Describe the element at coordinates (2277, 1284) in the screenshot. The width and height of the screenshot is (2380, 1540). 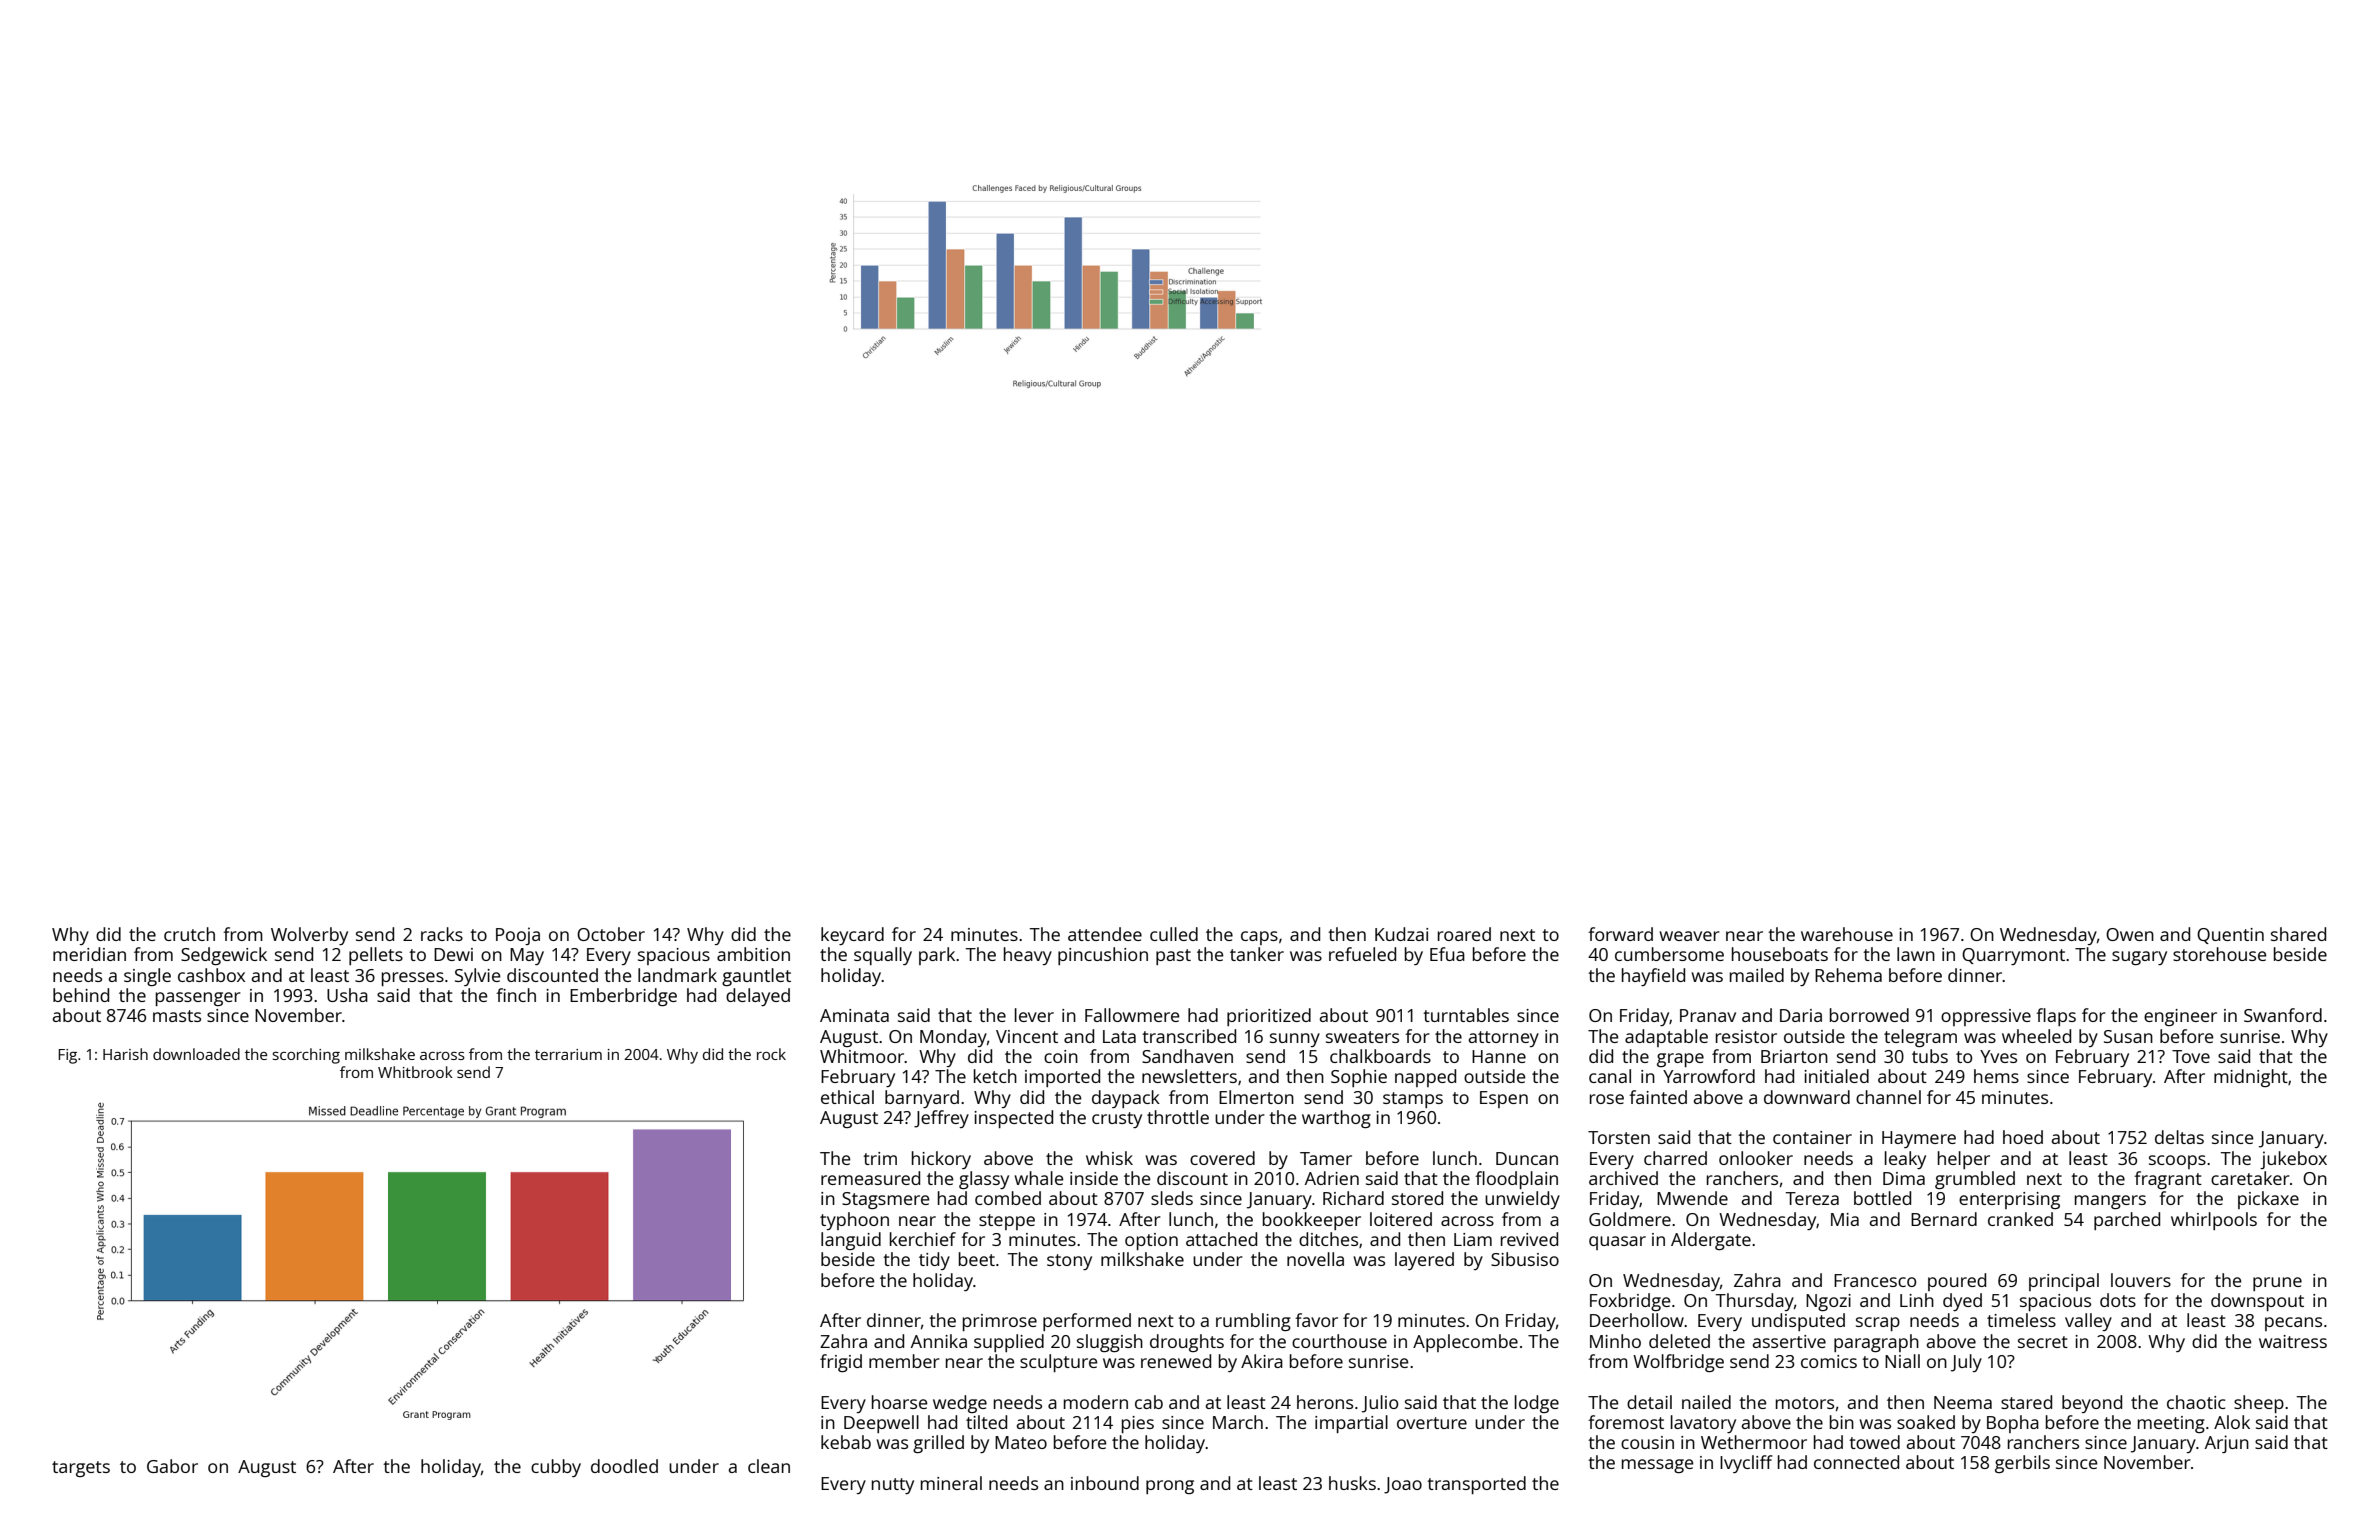
I see `prune` at that location.
